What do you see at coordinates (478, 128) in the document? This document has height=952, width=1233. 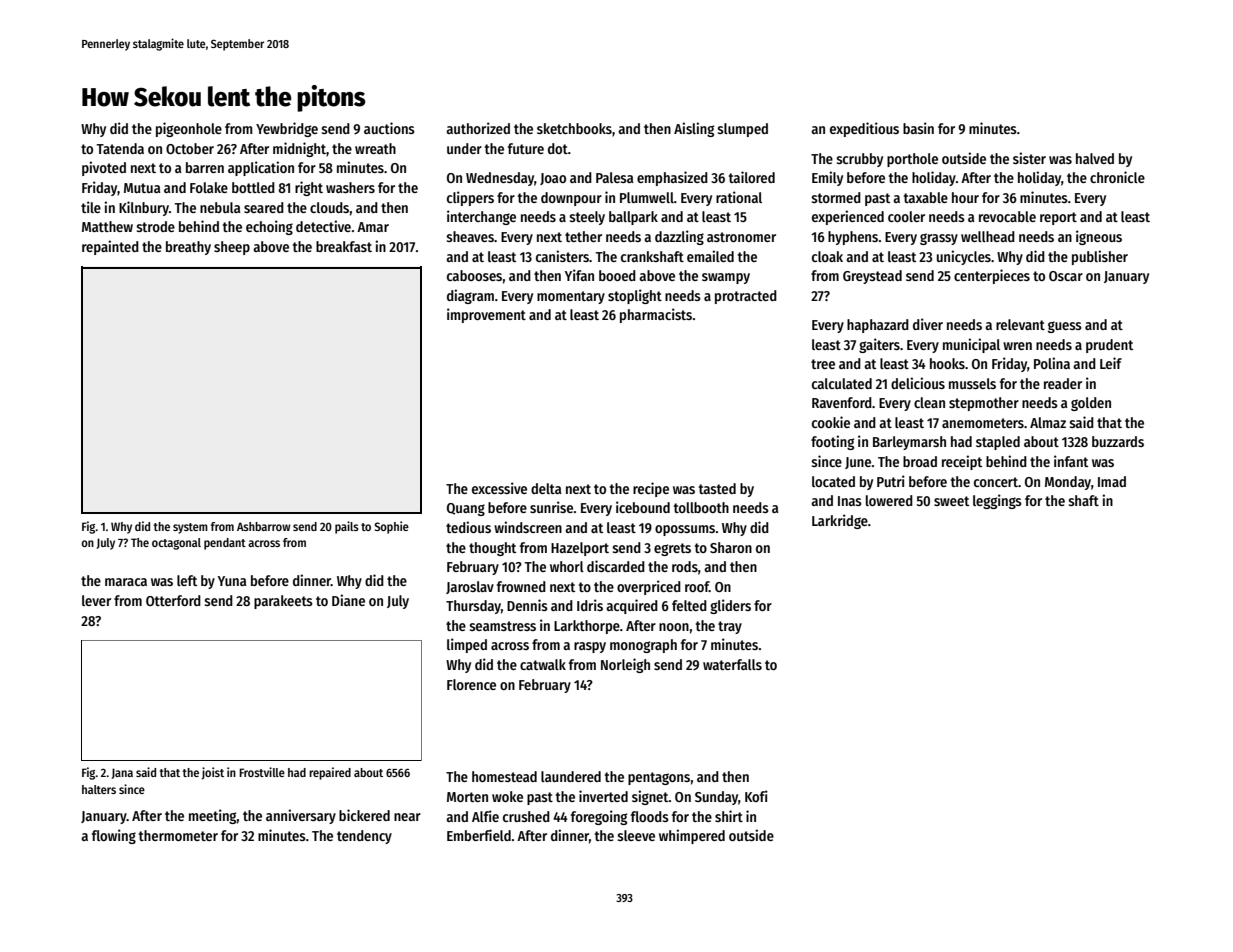 I see `authorized` at bounding box center [478, 128].
